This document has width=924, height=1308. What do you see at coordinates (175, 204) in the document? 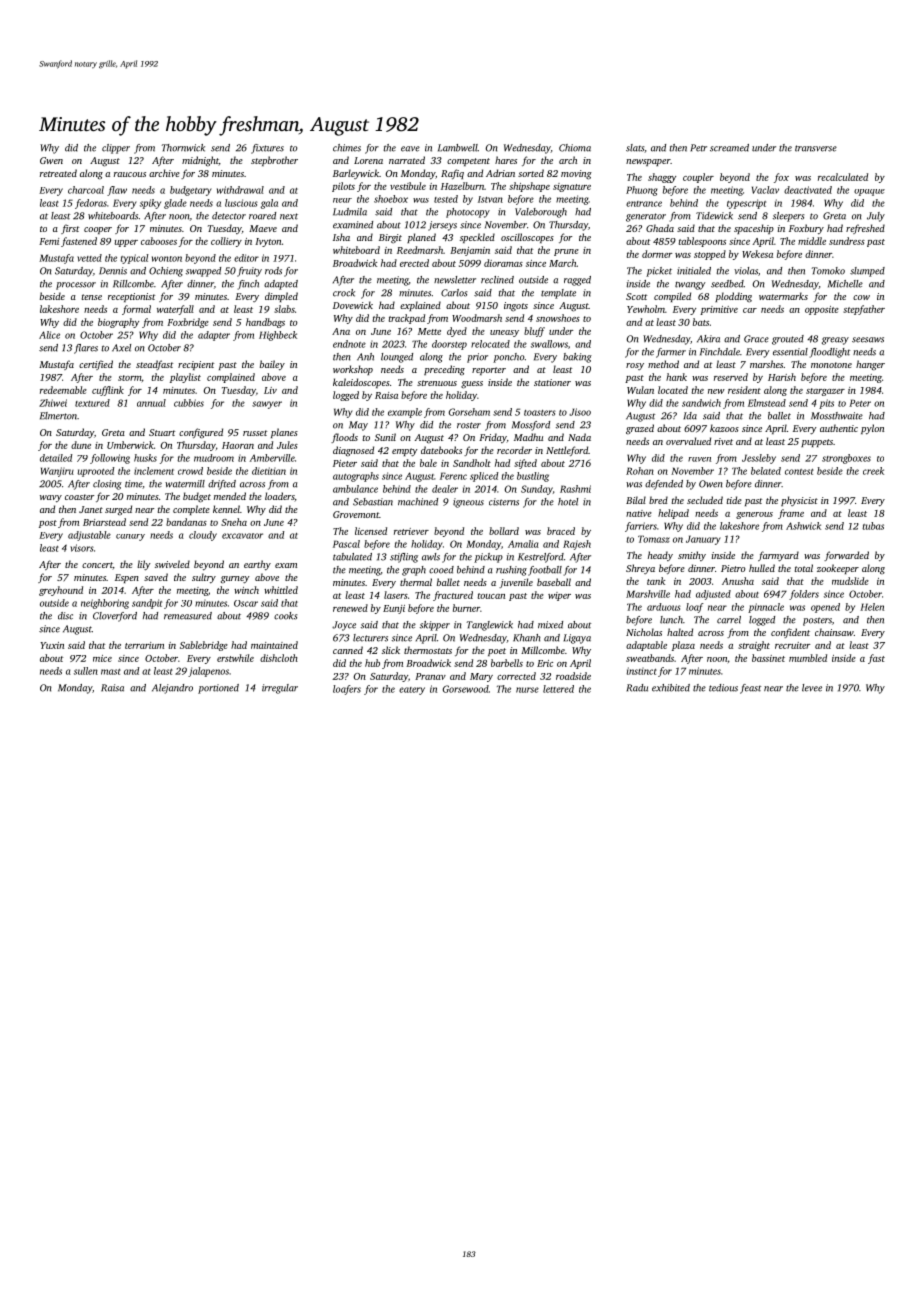
I see `glade` at bounding box center [175, 204].
